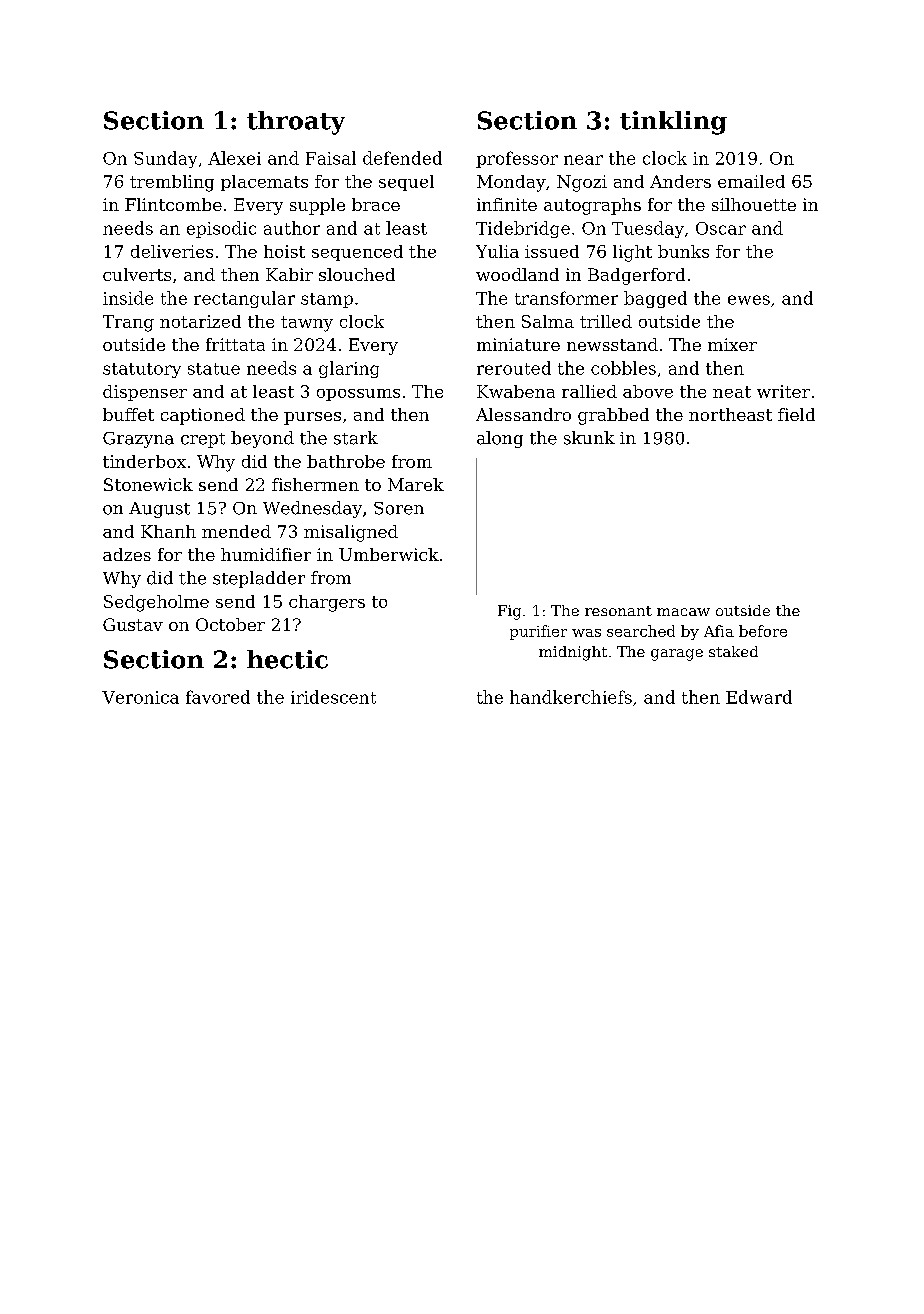 Image resolution: width=924 pixels, height=1314 pixels. What do you see at coordinates (783, 391) in the screenshot?
I see `writer` at bounding box center [783, 391].
